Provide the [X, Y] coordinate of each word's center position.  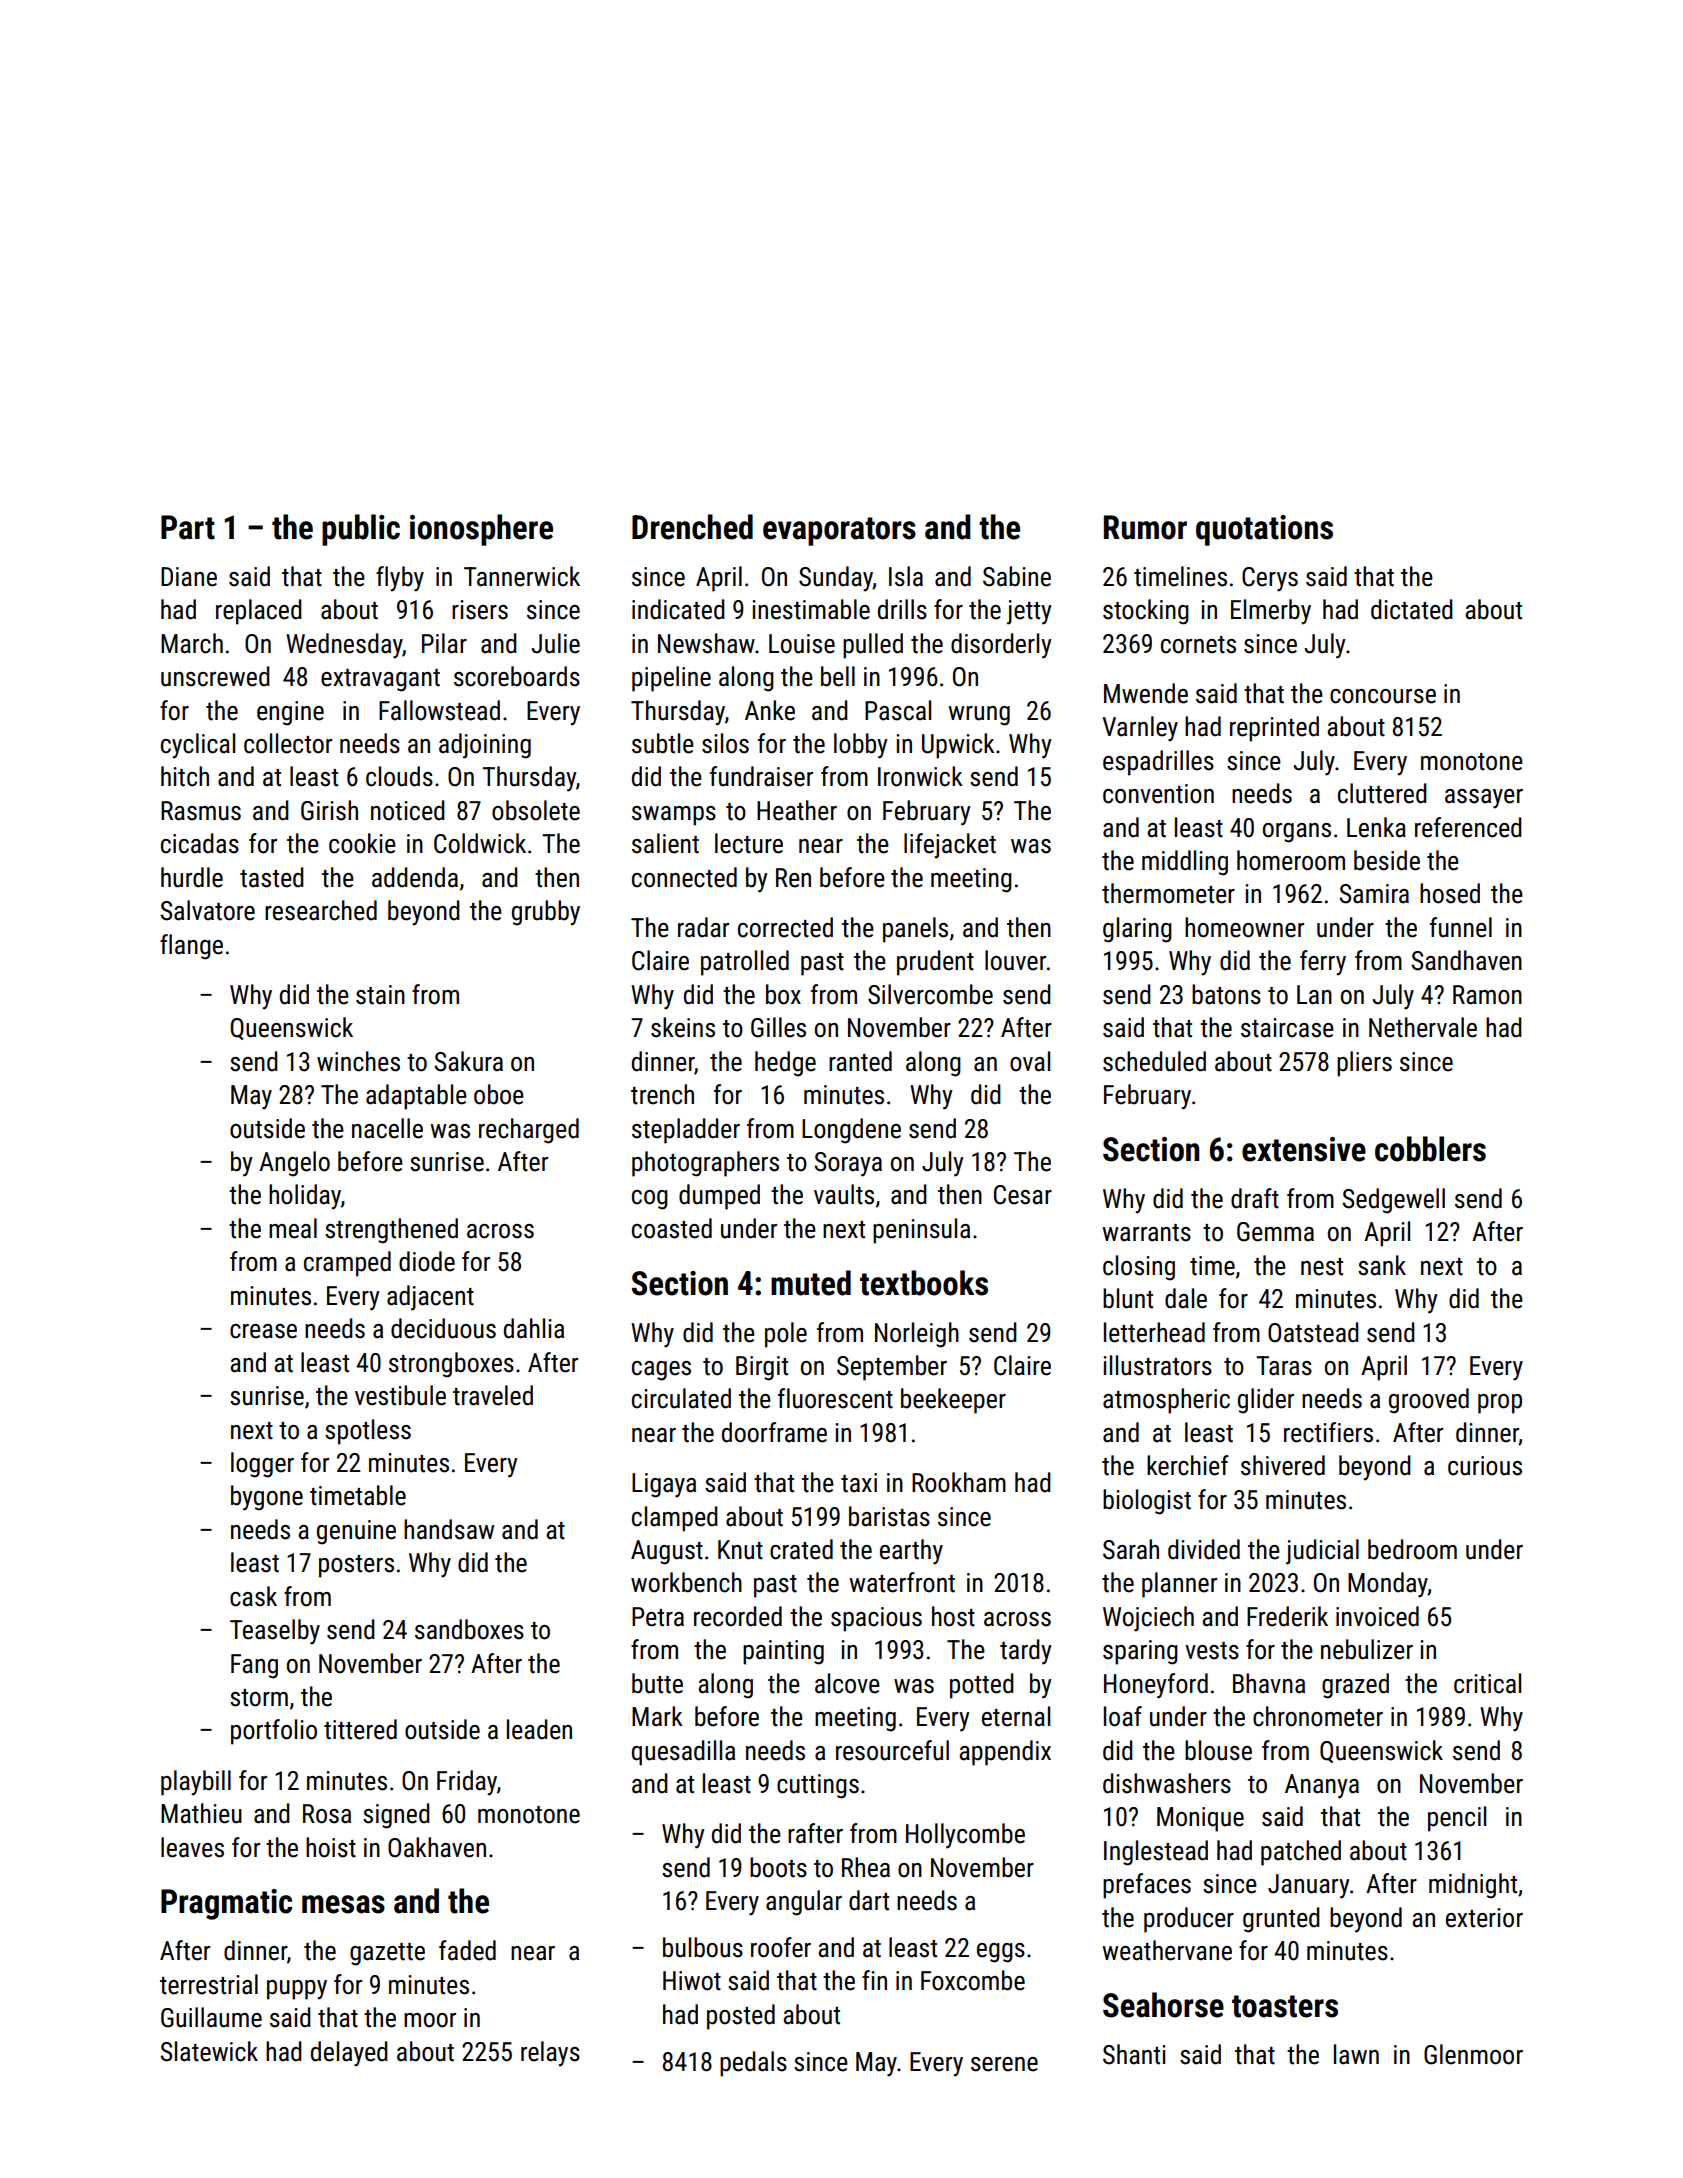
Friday [467, 1783]
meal [293, 1228]
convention [1158, 794]
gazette [387, 1954]
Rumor [1145, 527]
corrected [785, 927]
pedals [753, 2064]
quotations [1264, 530]
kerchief [1188, 1465]
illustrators [1157, 1365]
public [361, 530]
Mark [657, 1716]
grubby [546, 913]
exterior [1484, 1918]
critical [1487, 1683]
